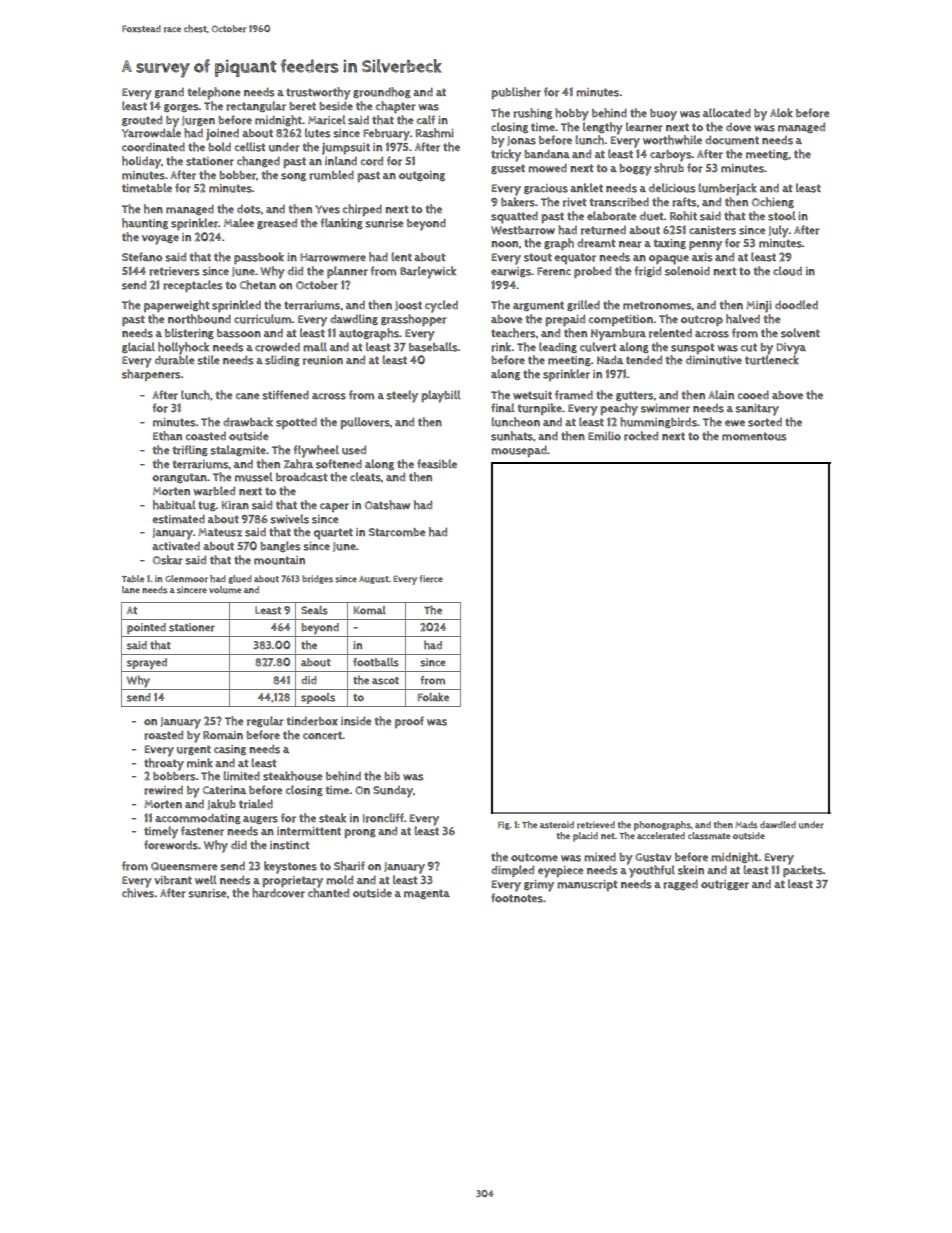 The height and width of the image is (1233, 952). Describe the element at coordinates (230, 750) in the image. I see `casing` at that location.
